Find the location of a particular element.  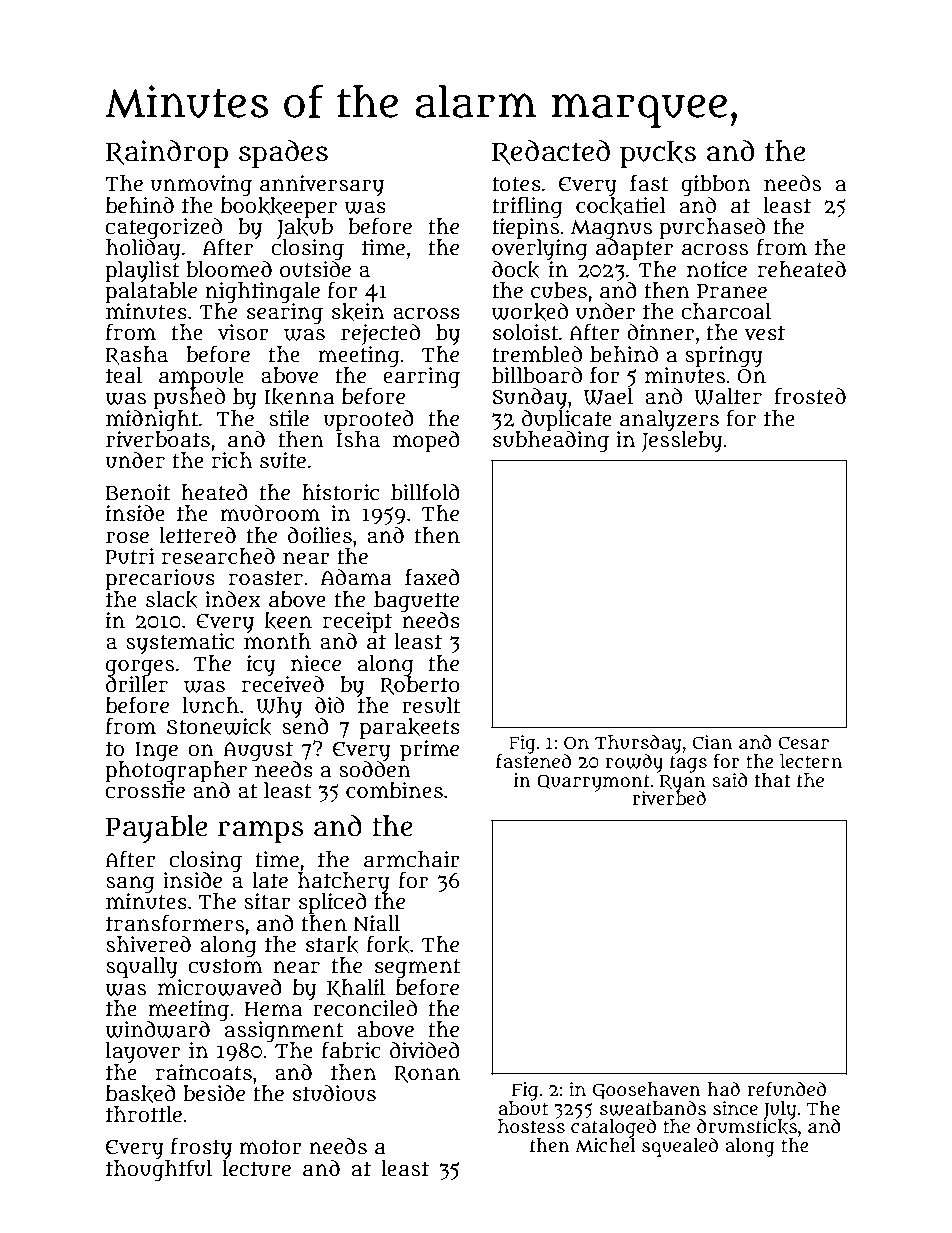

gibbon is located at coordinates (715, 185).
